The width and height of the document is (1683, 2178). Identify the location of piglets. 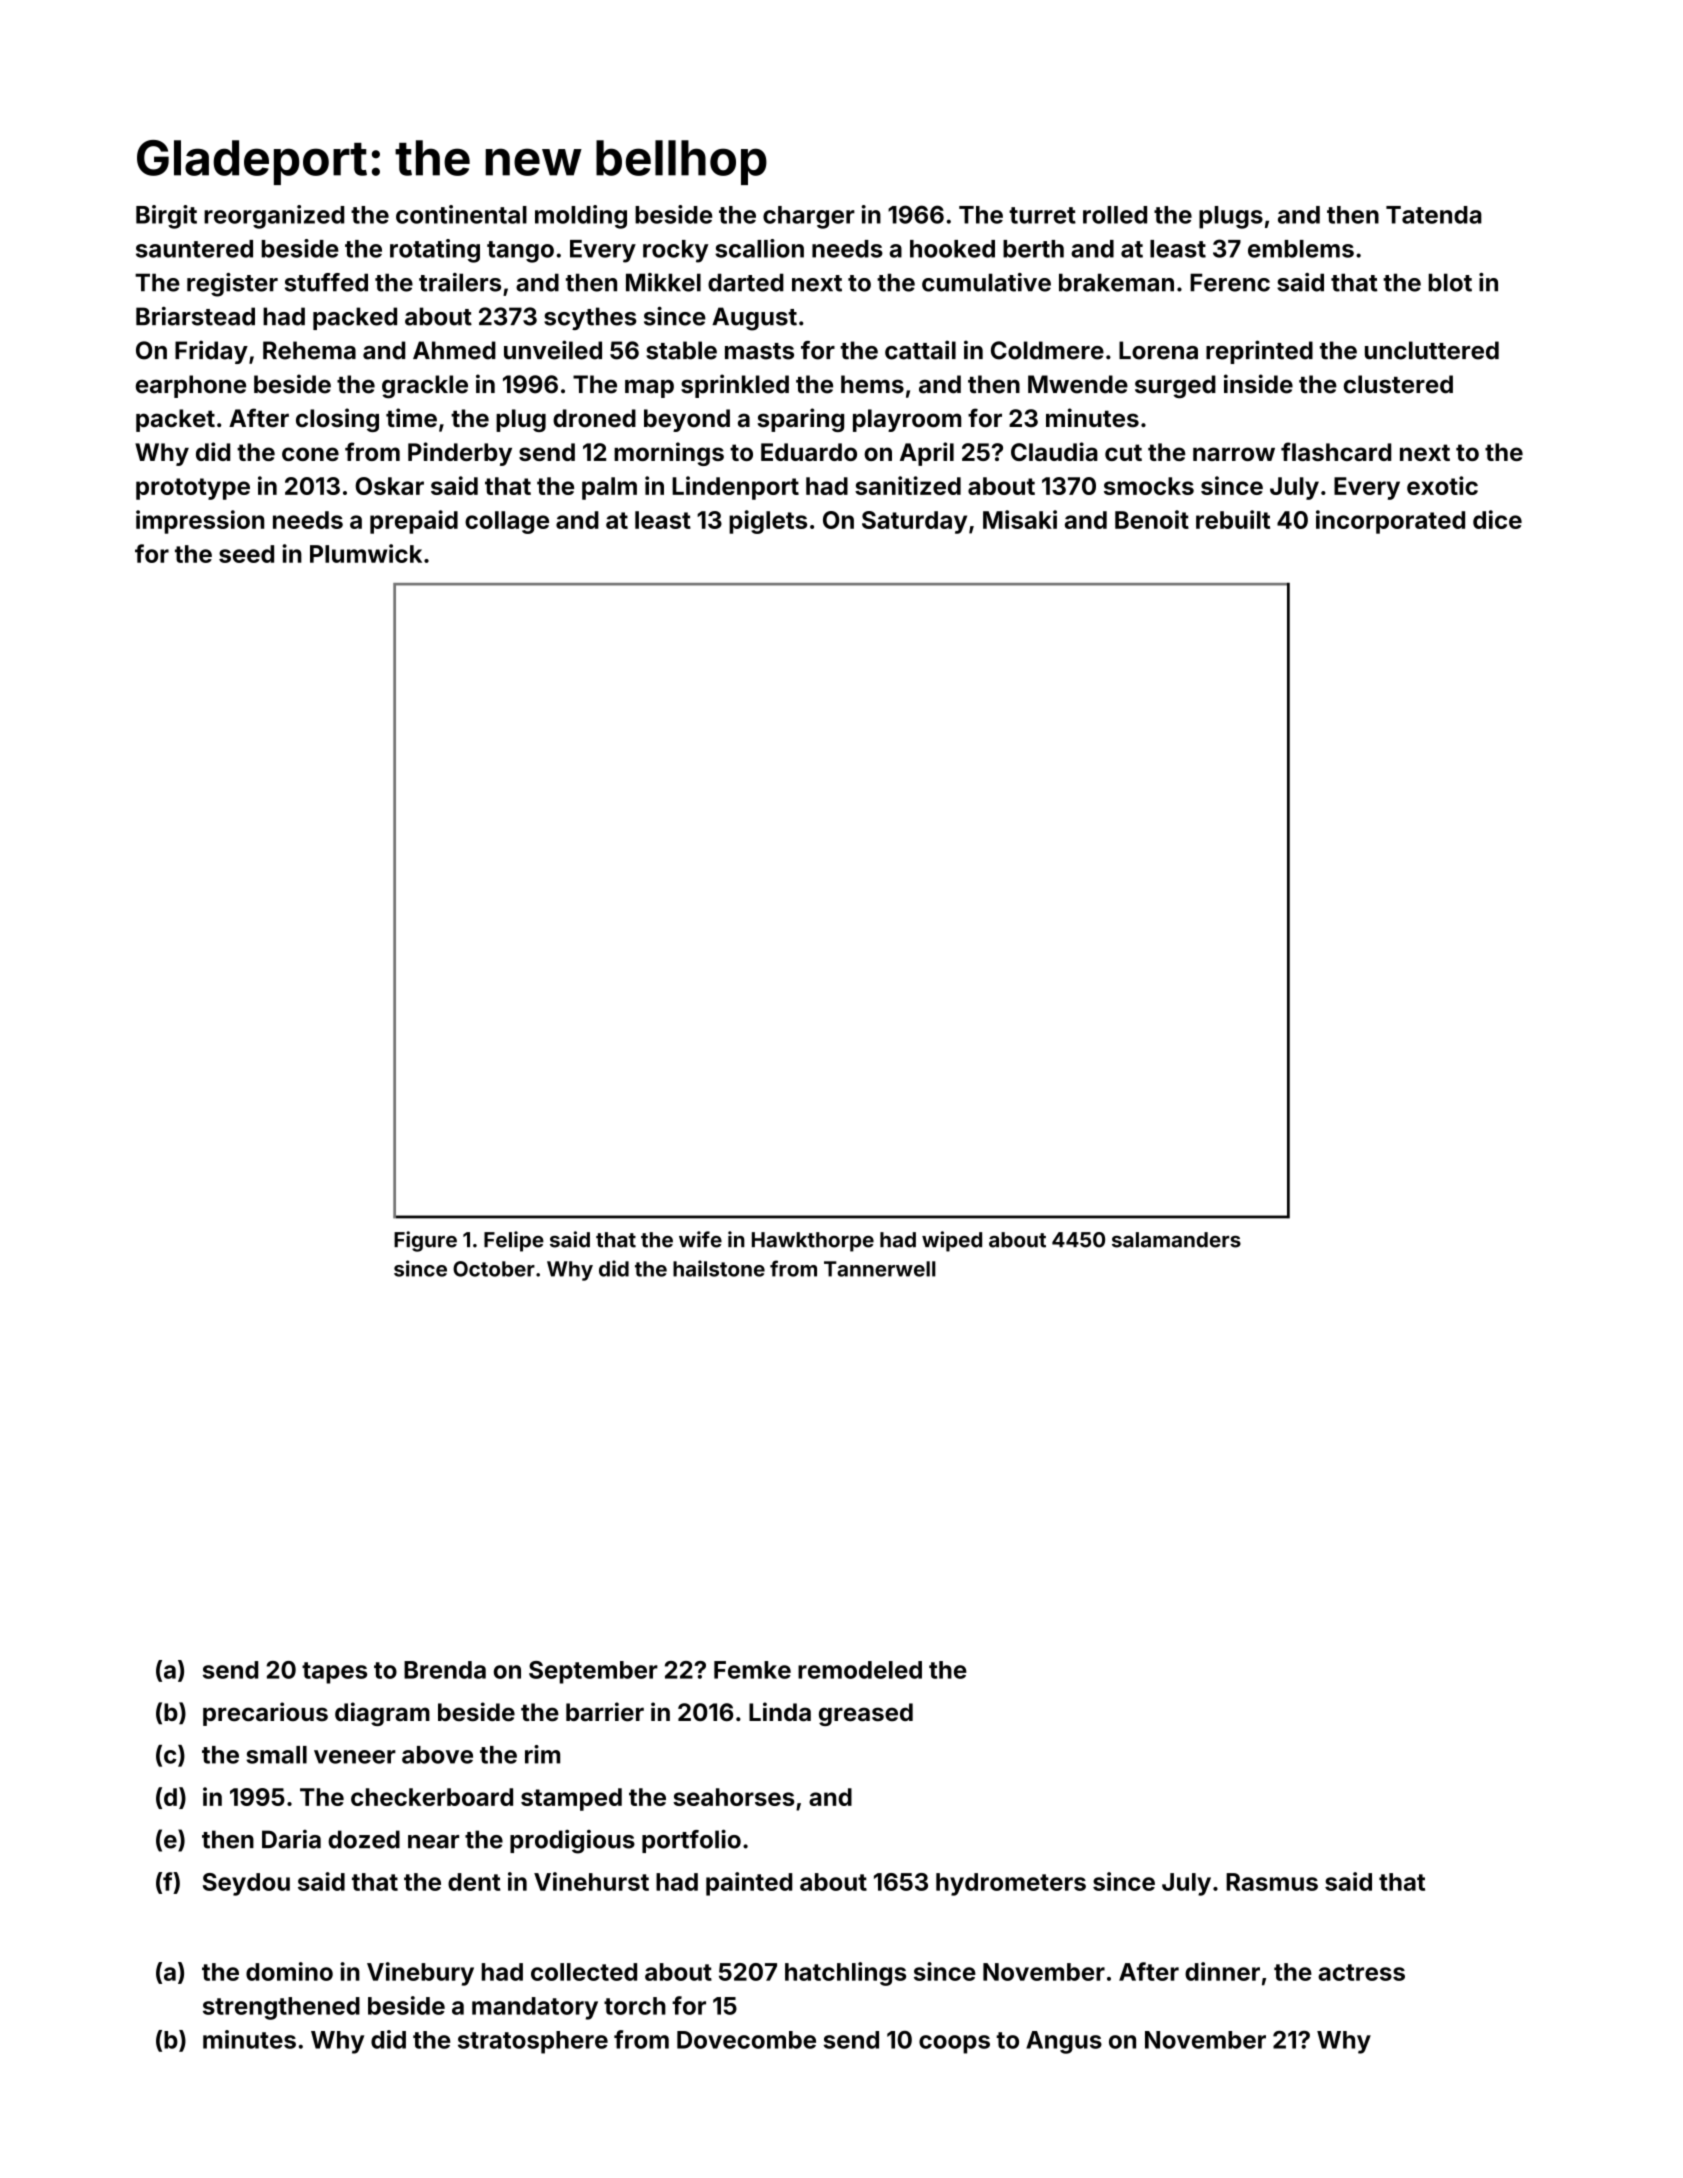
(768, 522).
